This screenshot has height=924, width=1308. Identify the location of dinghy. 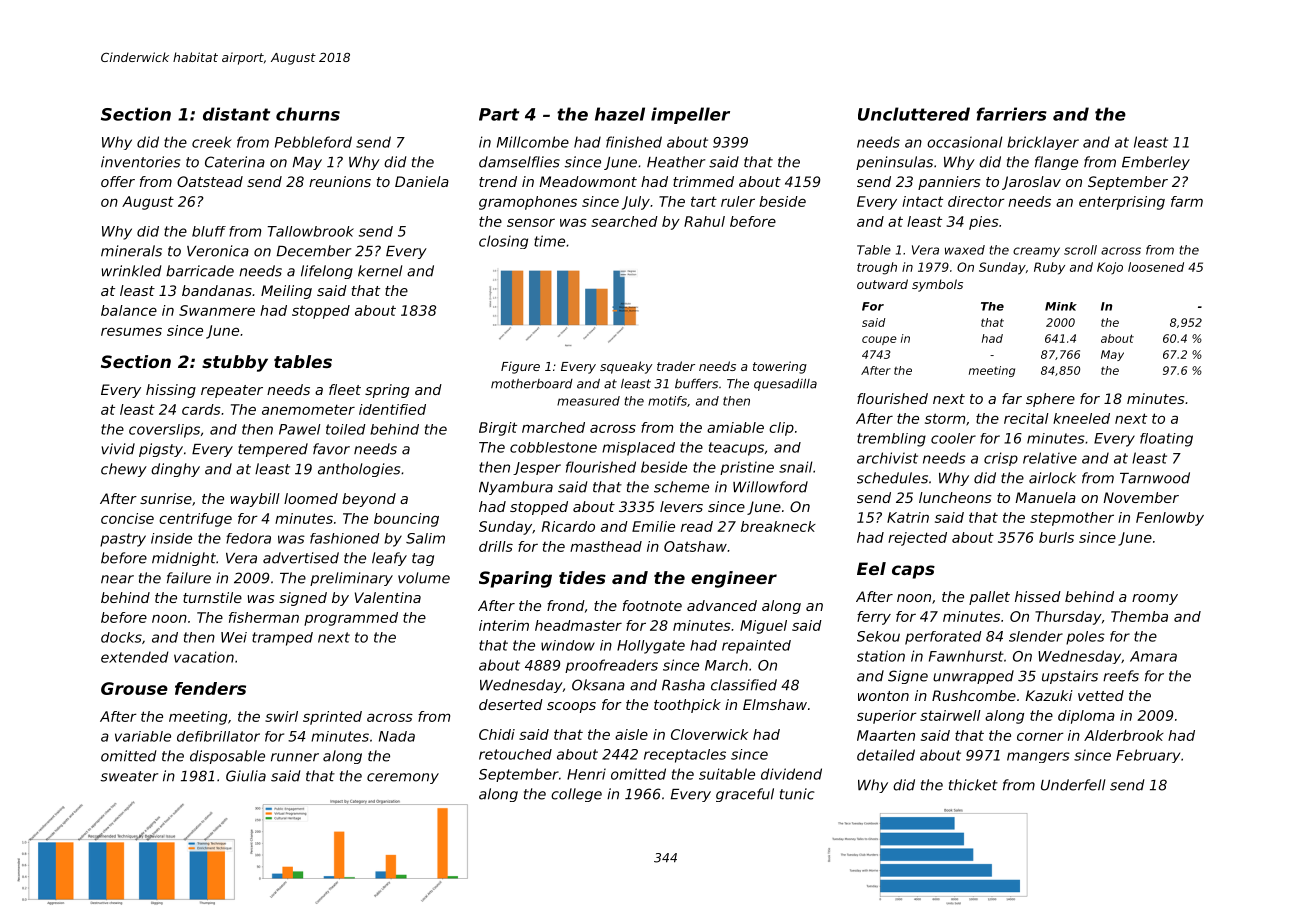
(175, 470).
